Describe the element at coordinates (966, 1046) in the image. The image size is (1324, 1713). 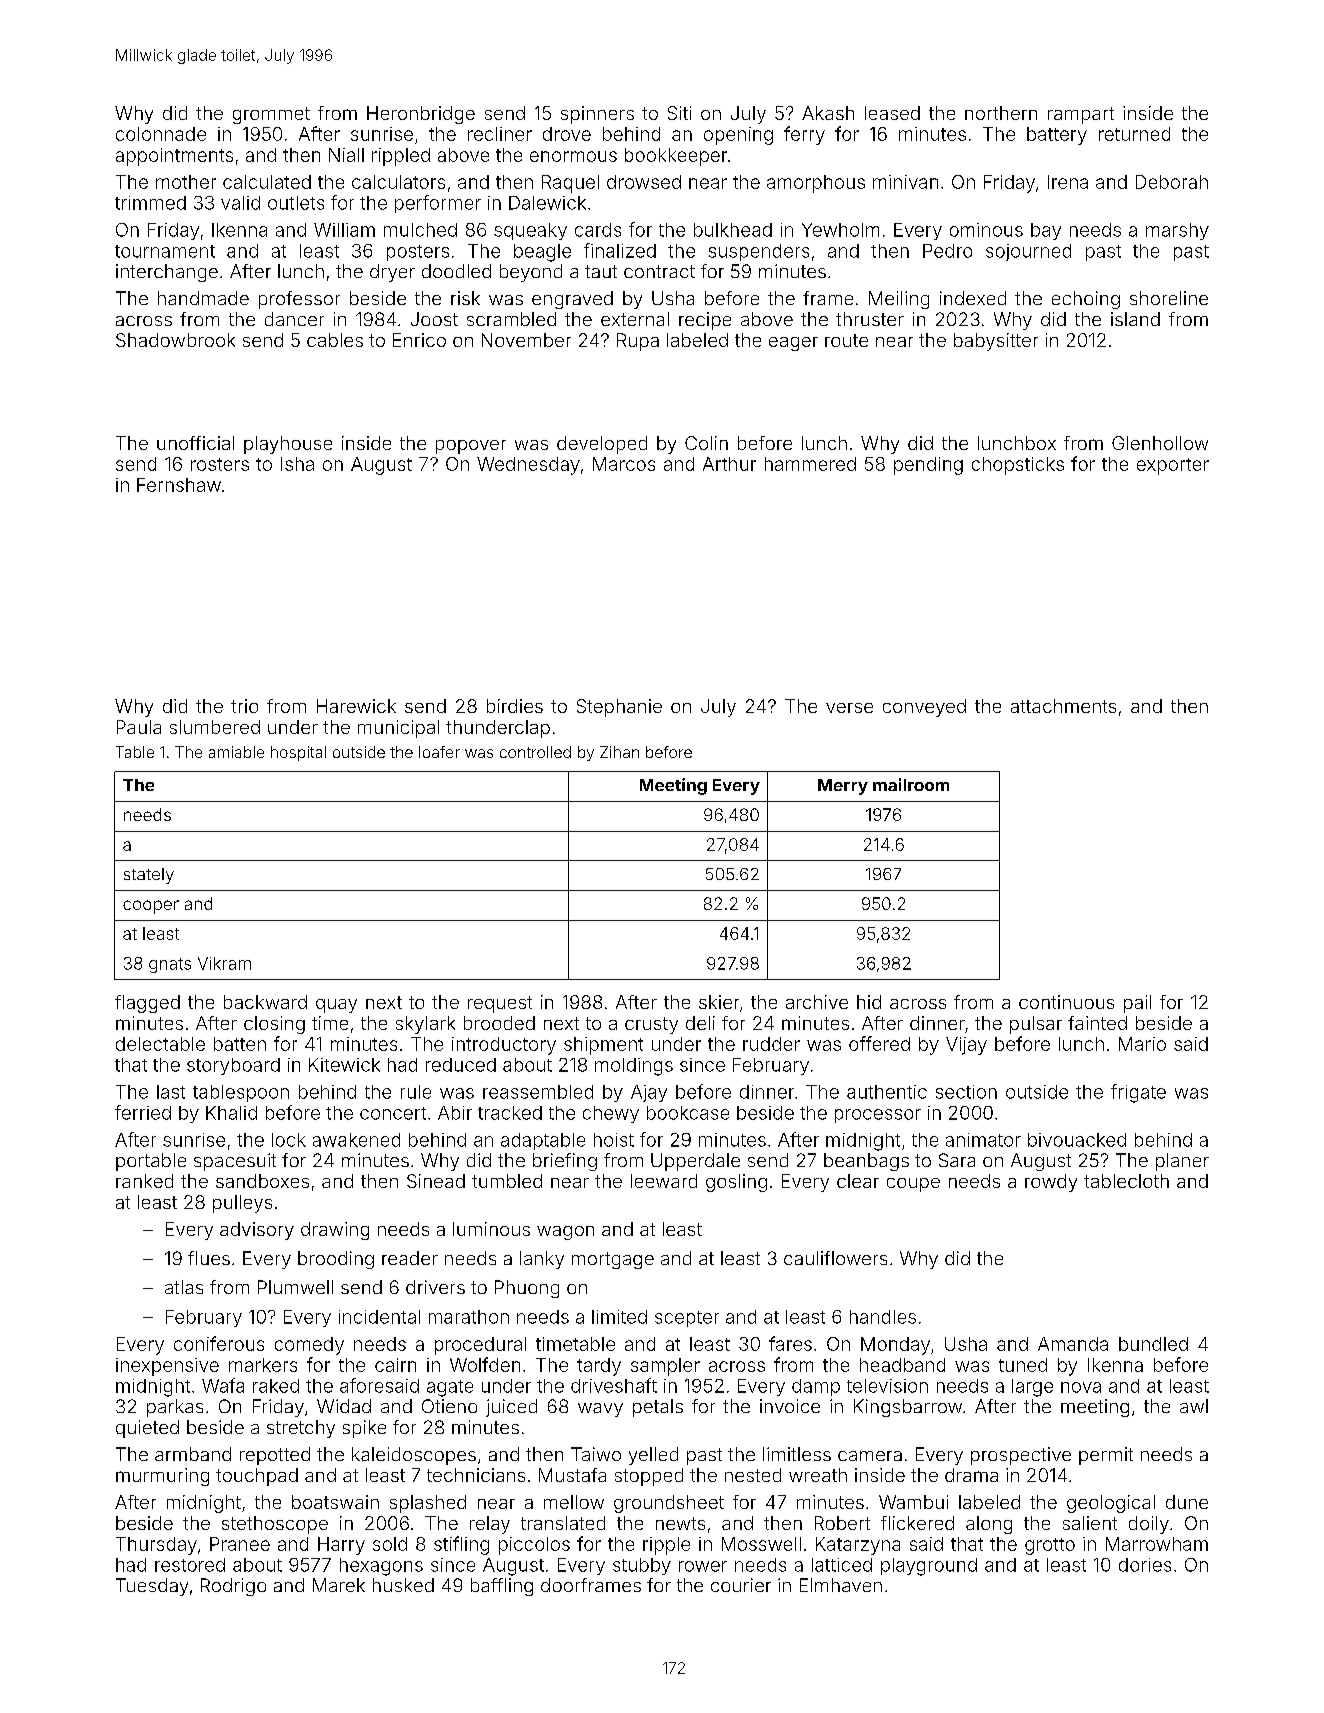
I see `Vijay` at that location.
